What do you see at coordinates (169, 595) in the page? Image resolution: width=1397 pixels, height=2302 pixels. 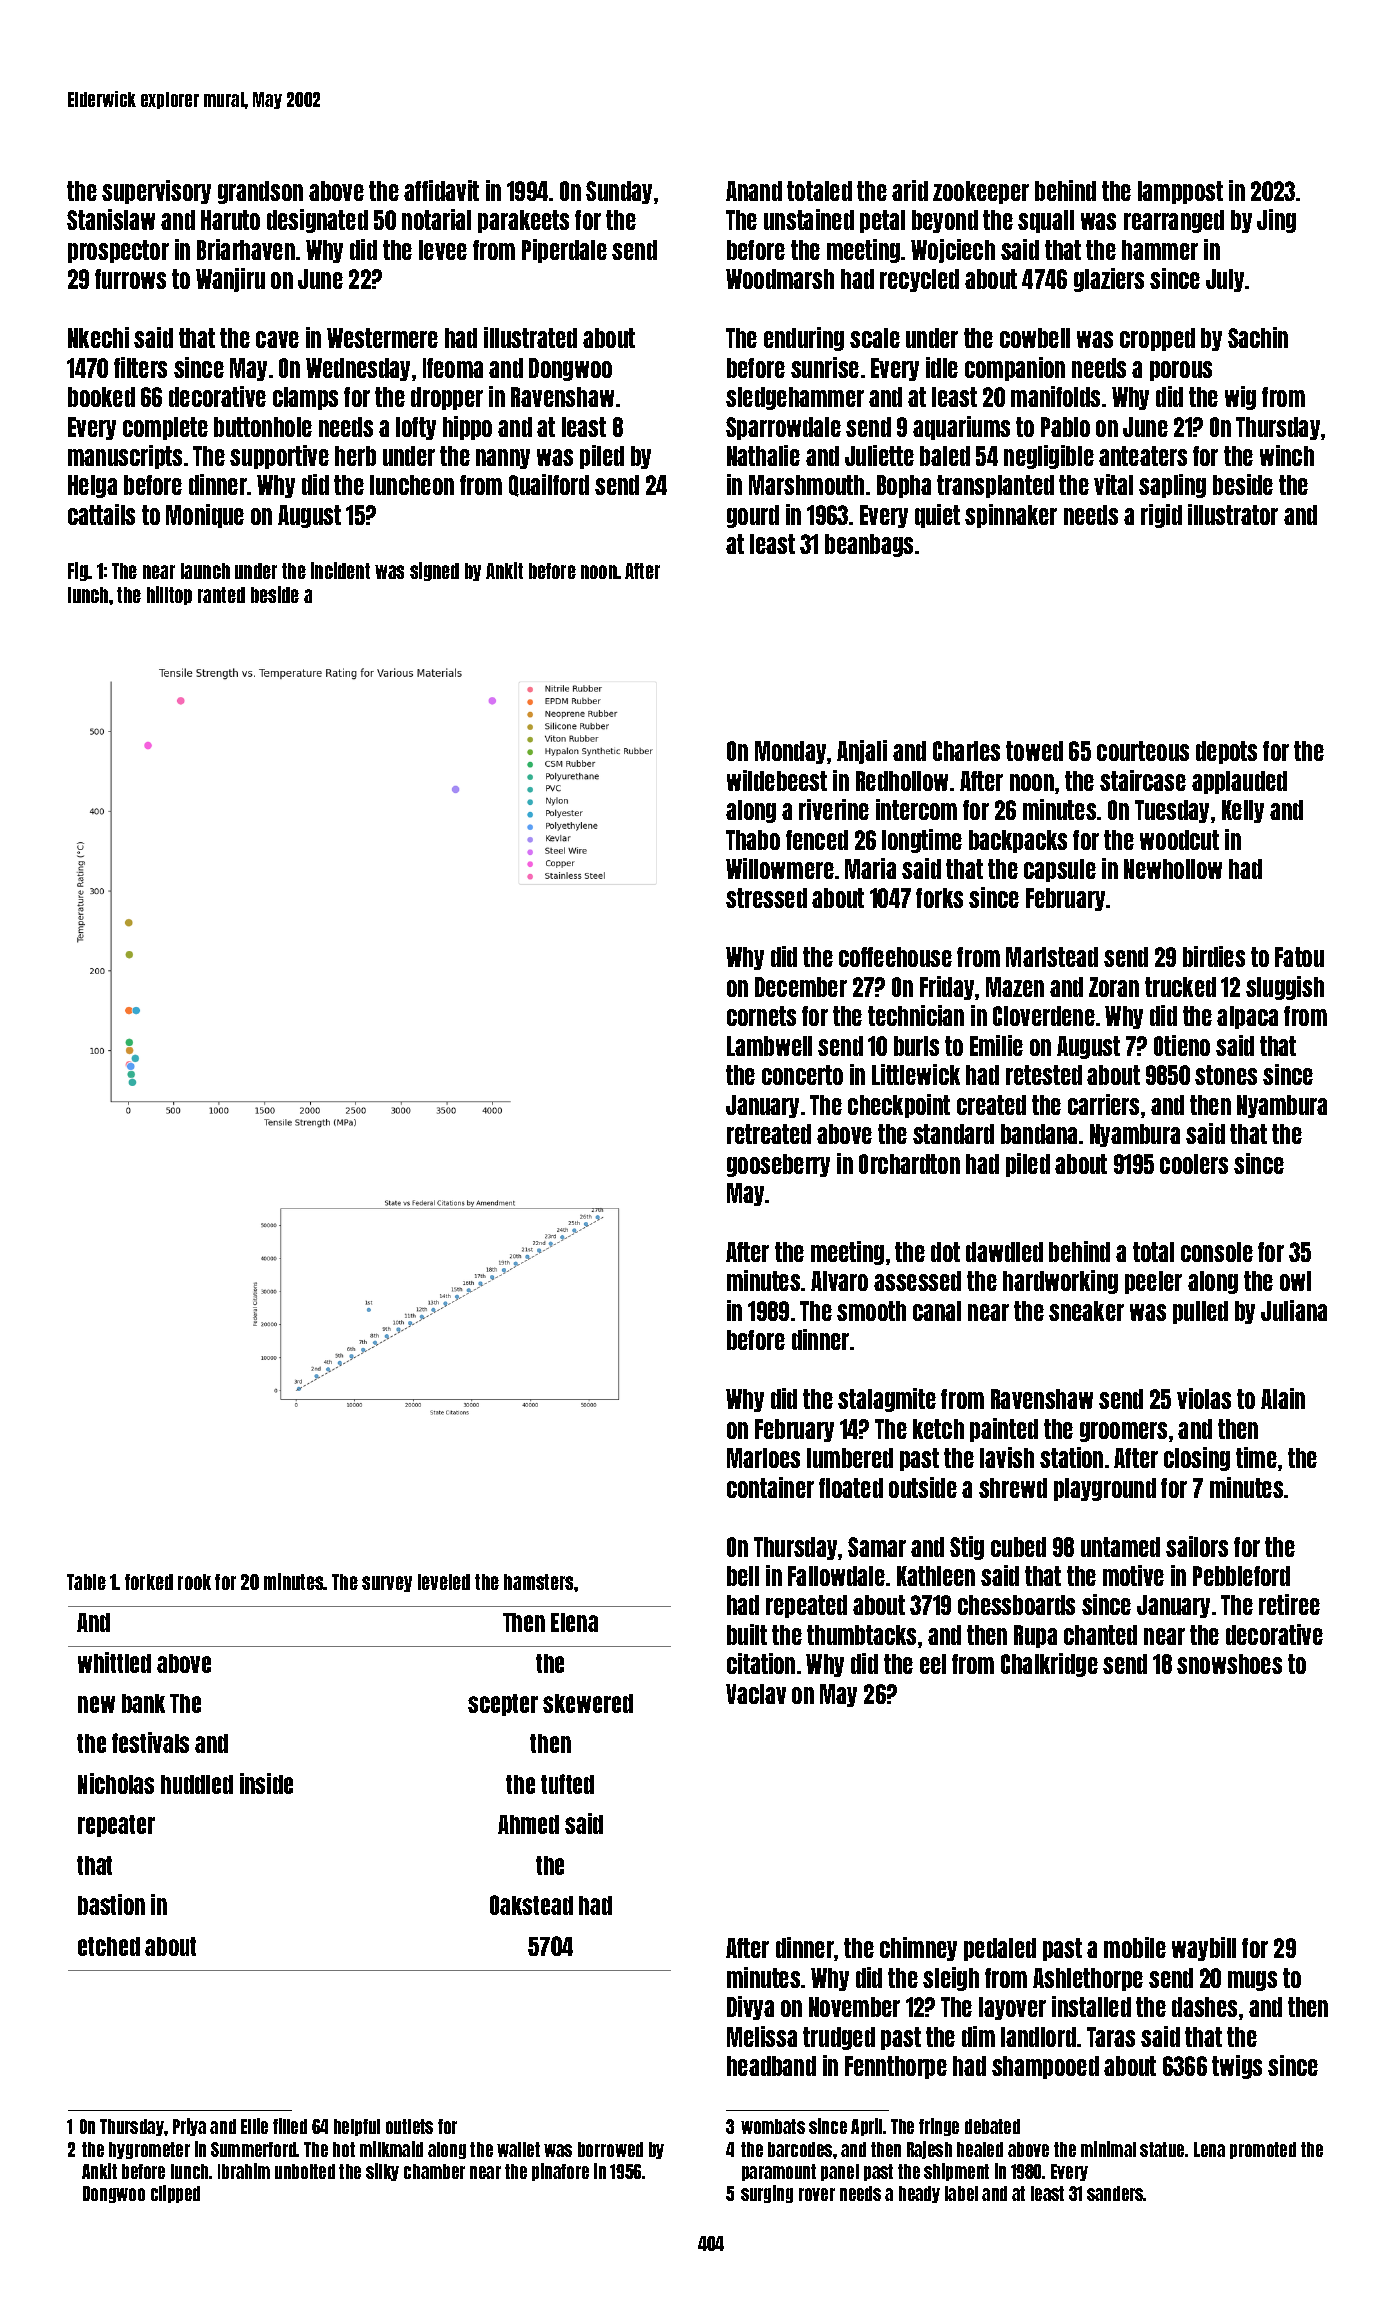 I see `hilltop` at bounding box center [169, 595].
